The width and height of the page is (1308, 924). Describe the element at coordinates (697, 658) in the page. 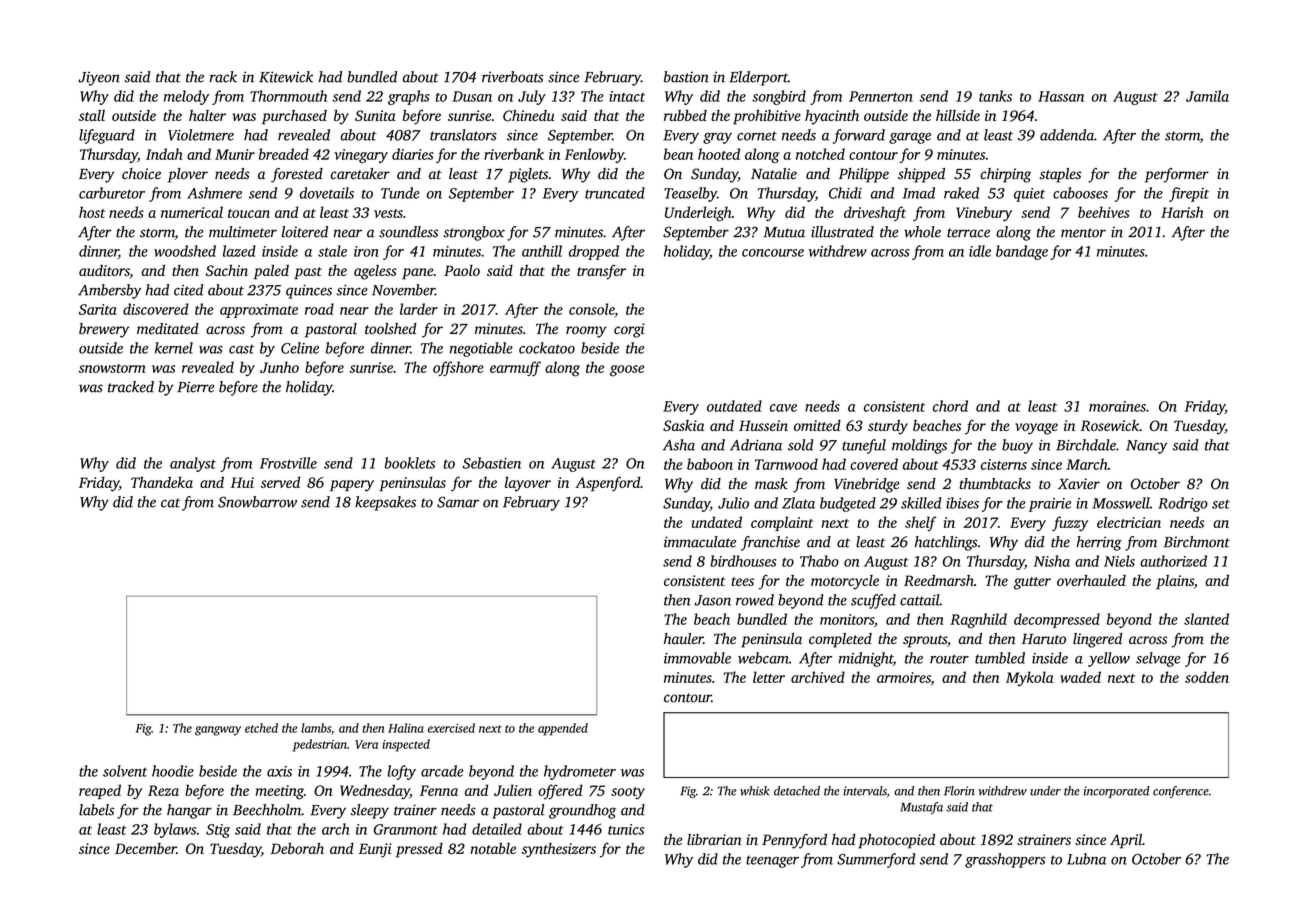

I see `immovable` at that location.
